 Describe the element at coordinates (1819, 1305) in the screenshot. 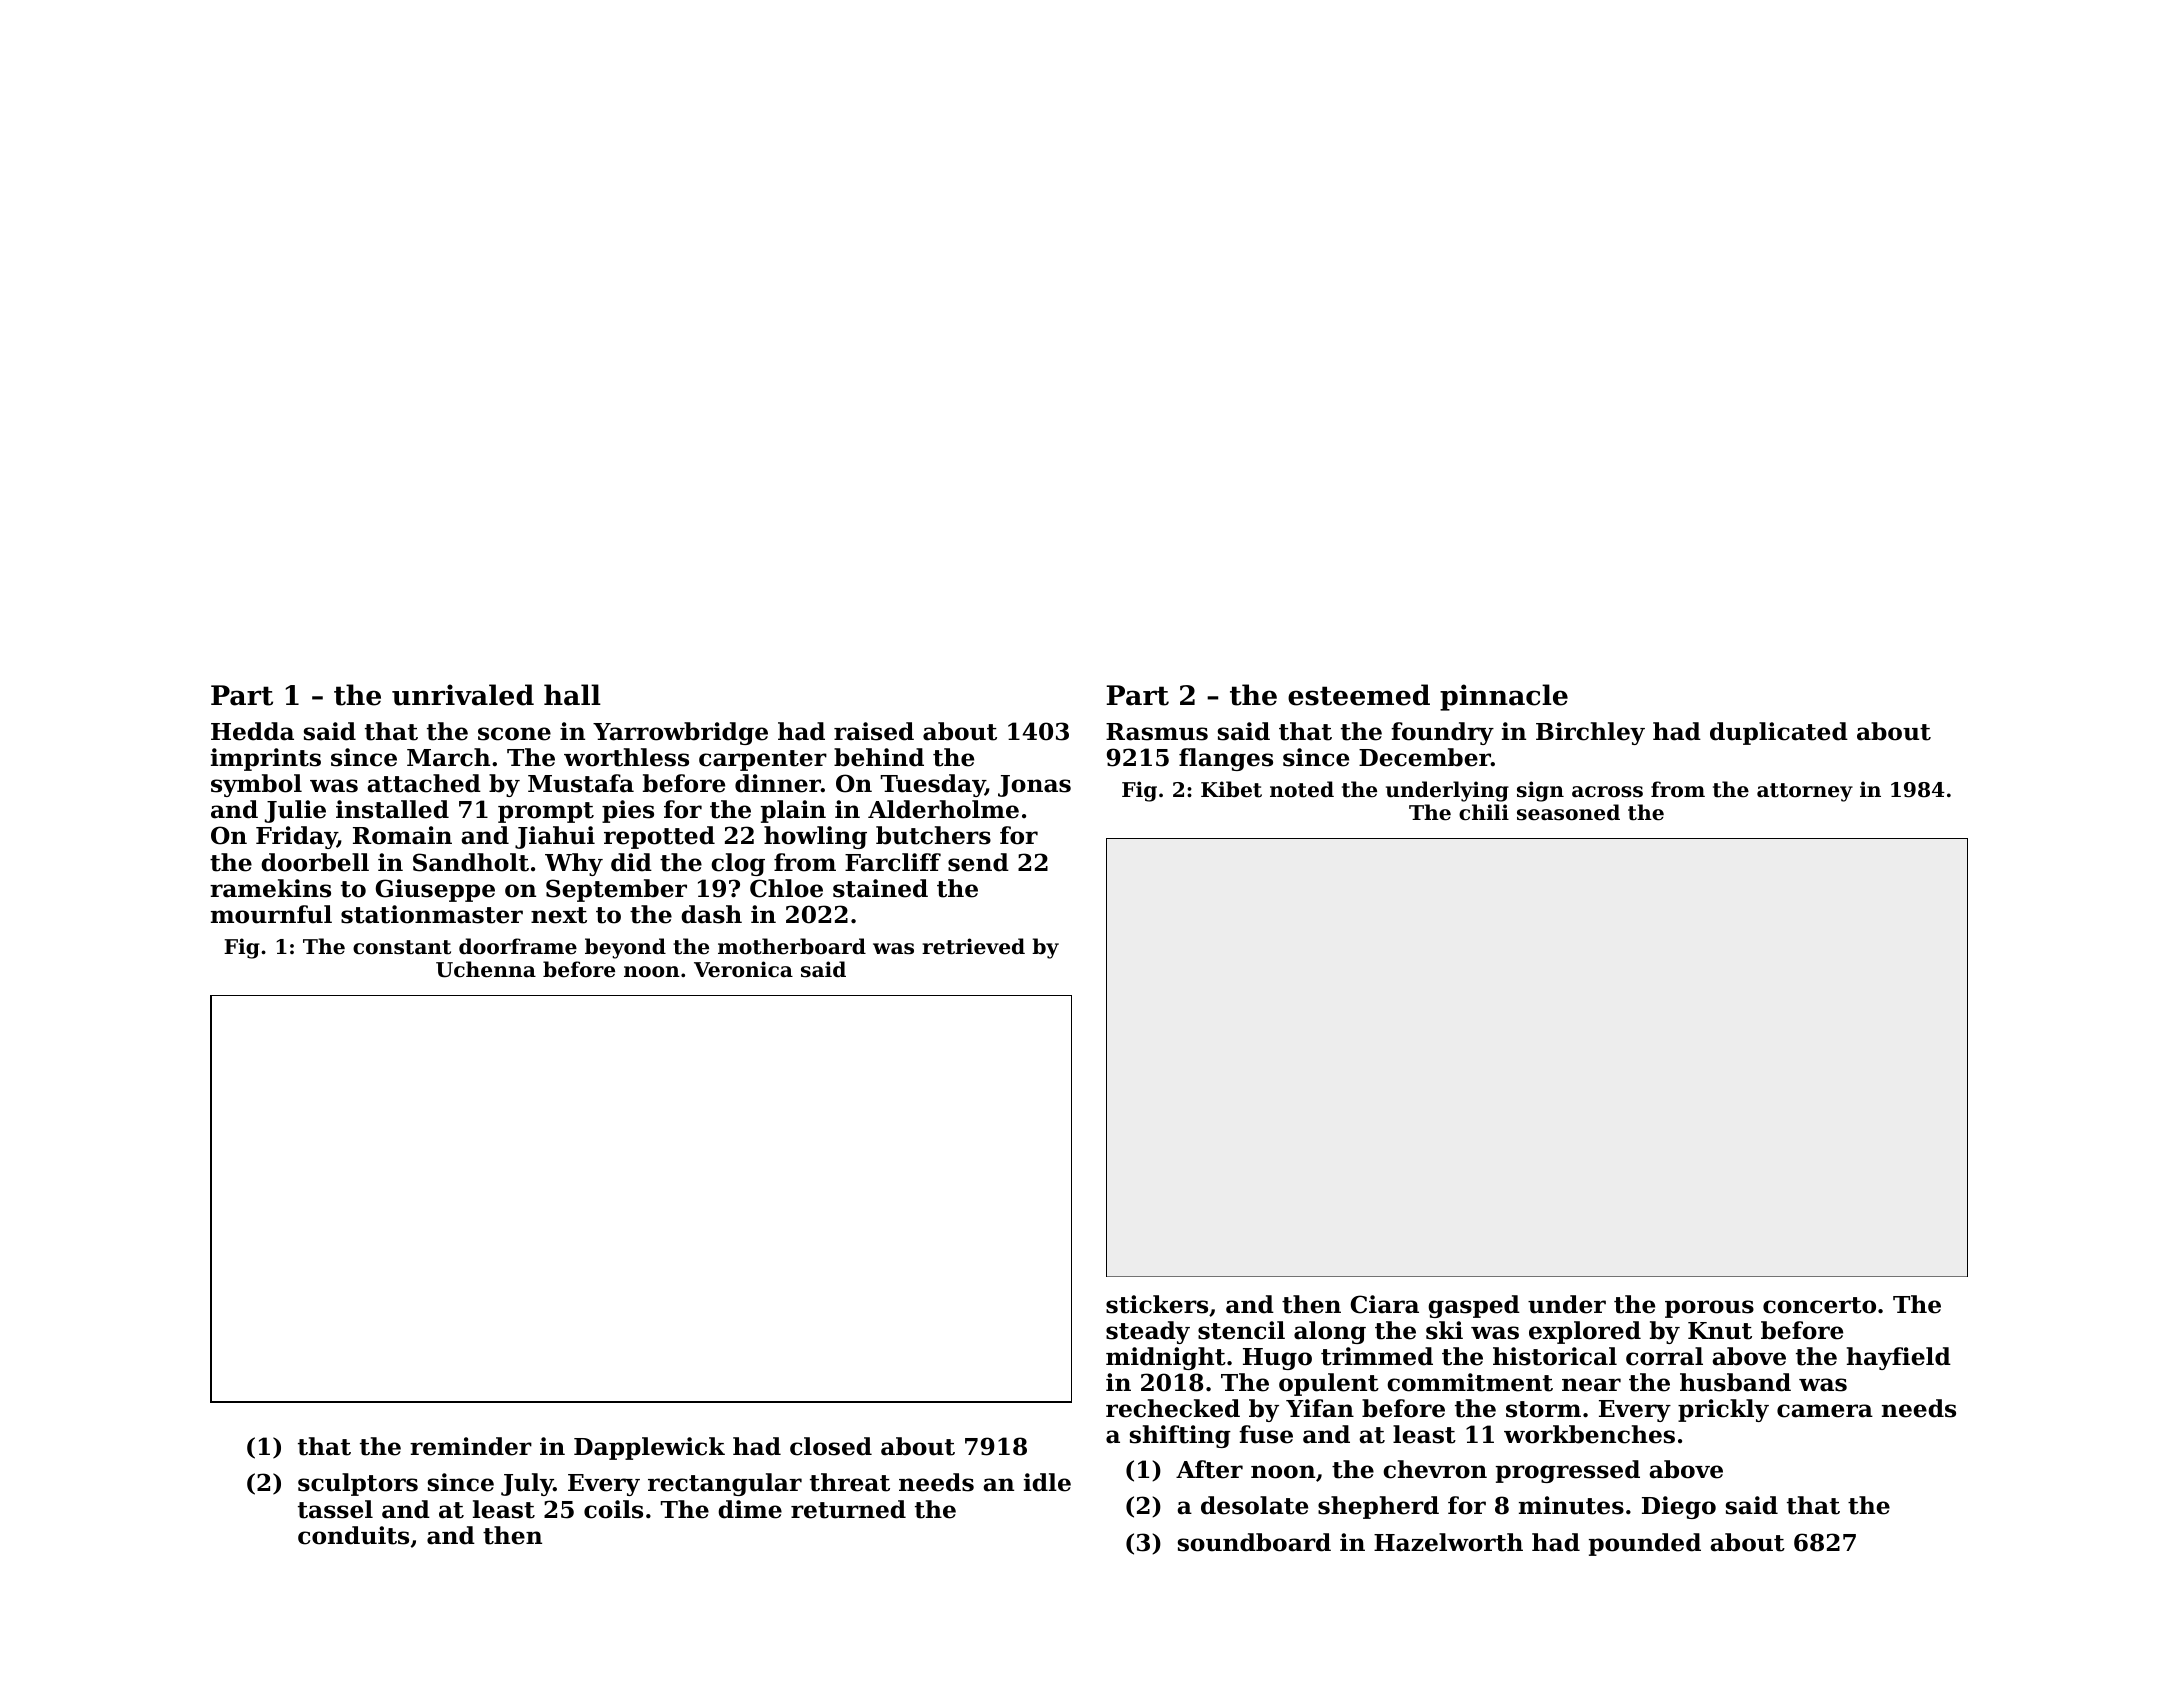

I see `concerto` at that location.
